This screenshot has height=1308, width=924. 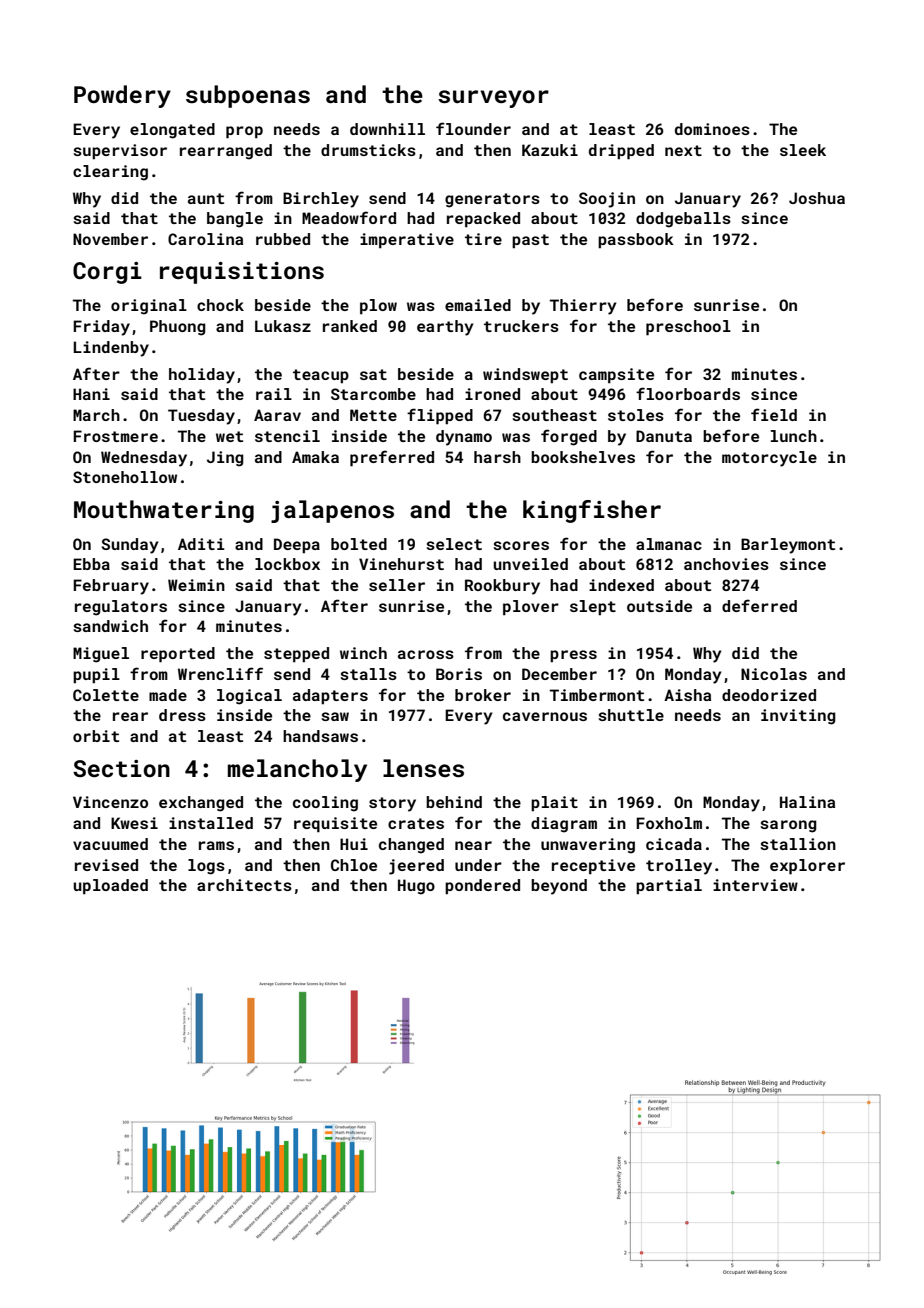 What do you see at coordinates (545, 716) in the screenshot?
I see `cavernous` at bounding box center [545, 716].
